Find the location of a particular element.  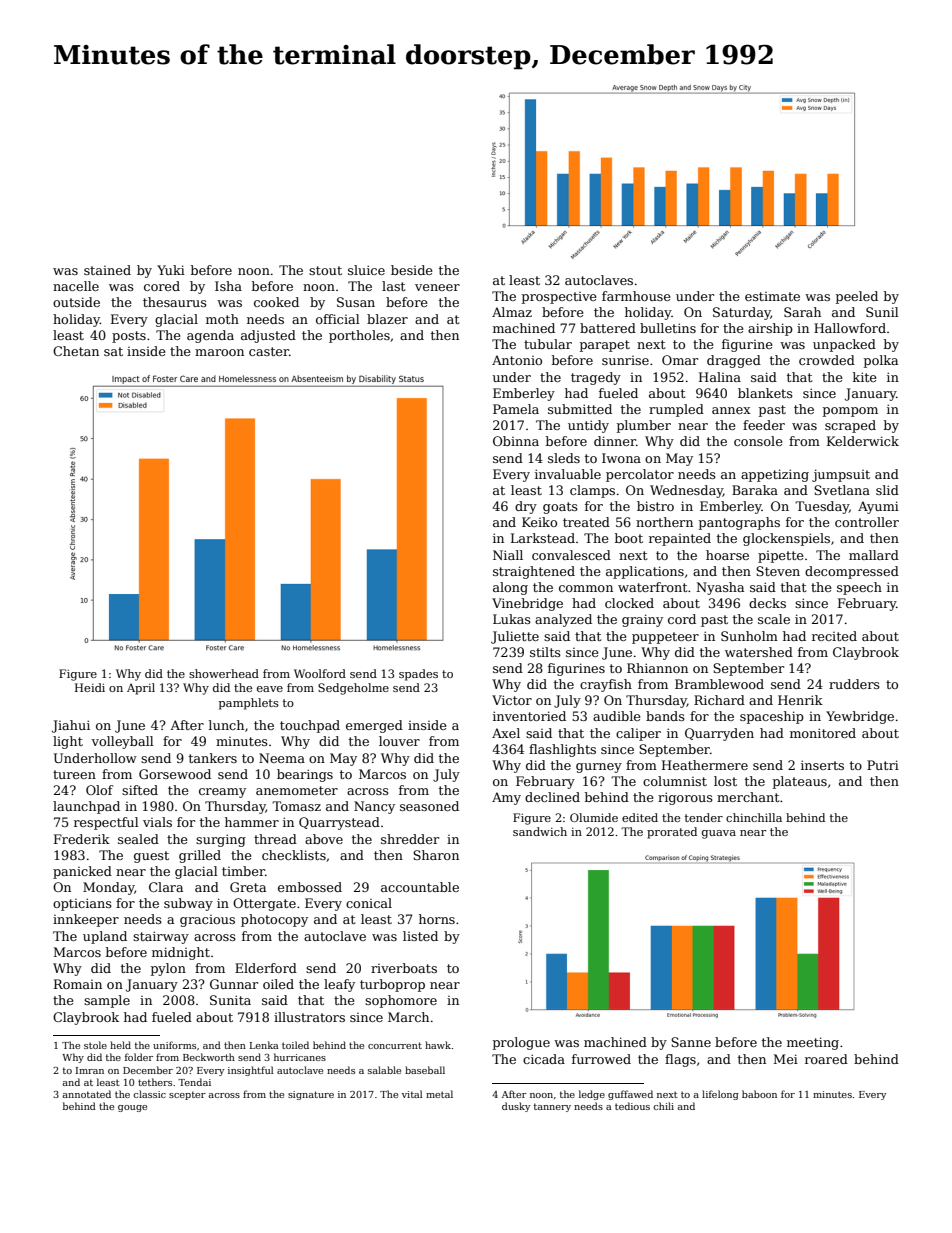

cord is located at coordinates (682, 619).
